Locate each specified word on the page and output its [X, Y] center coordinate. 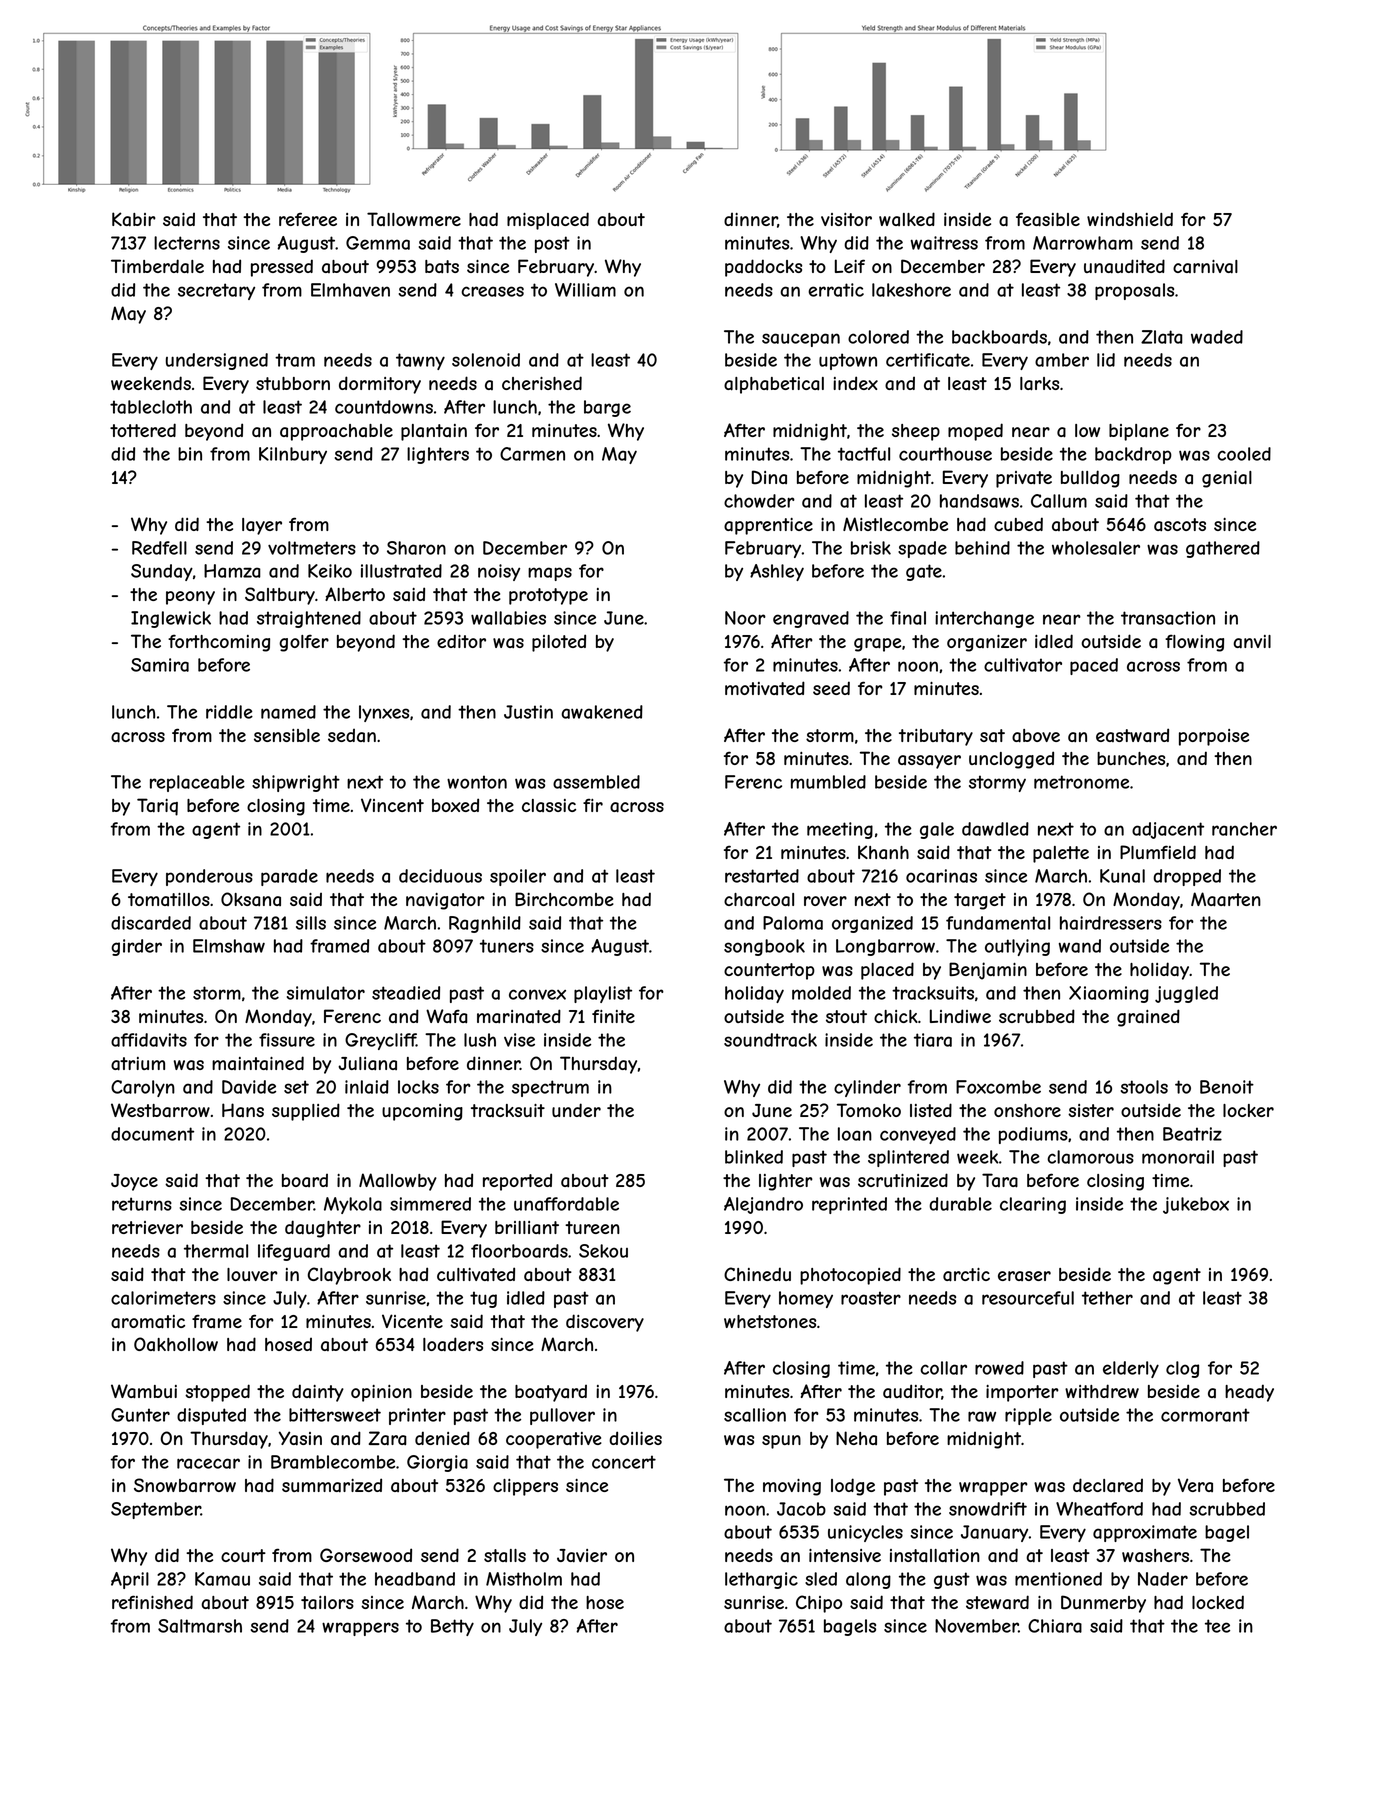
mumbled [828, 782]
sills [311, 923]
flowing [1194, 643]
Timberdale [157, 266]
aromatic [148, 1322]
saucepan [801, 340]
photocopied [850, 1276]
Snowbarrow [185, 1485]
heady [1249, 1393]
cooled [1244, 454]
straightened [309, 619]
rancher [1244, 829]
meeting [840, 830]
